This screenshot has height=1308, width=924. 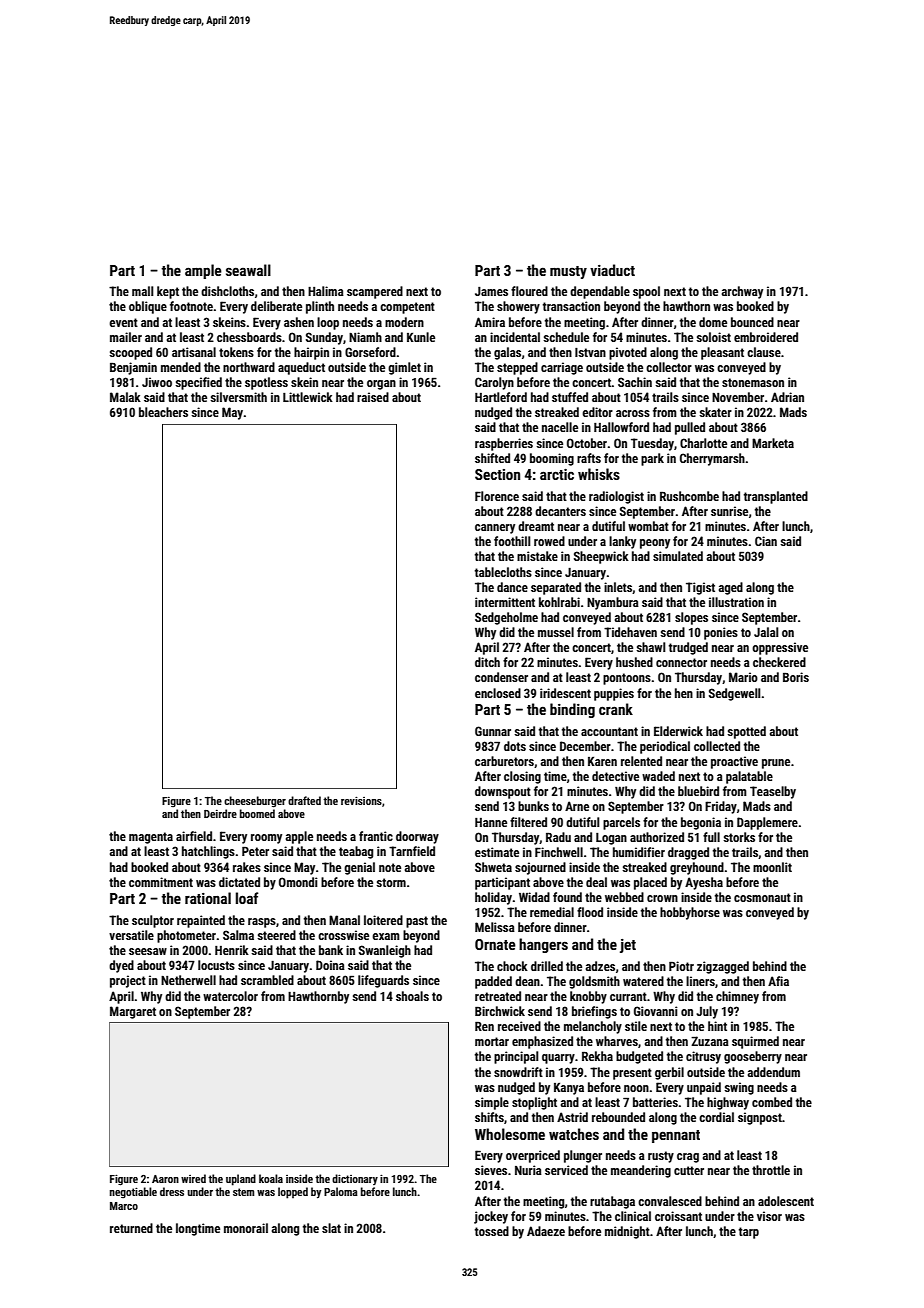 I want to click on collector, so click(x=669, y=367).
